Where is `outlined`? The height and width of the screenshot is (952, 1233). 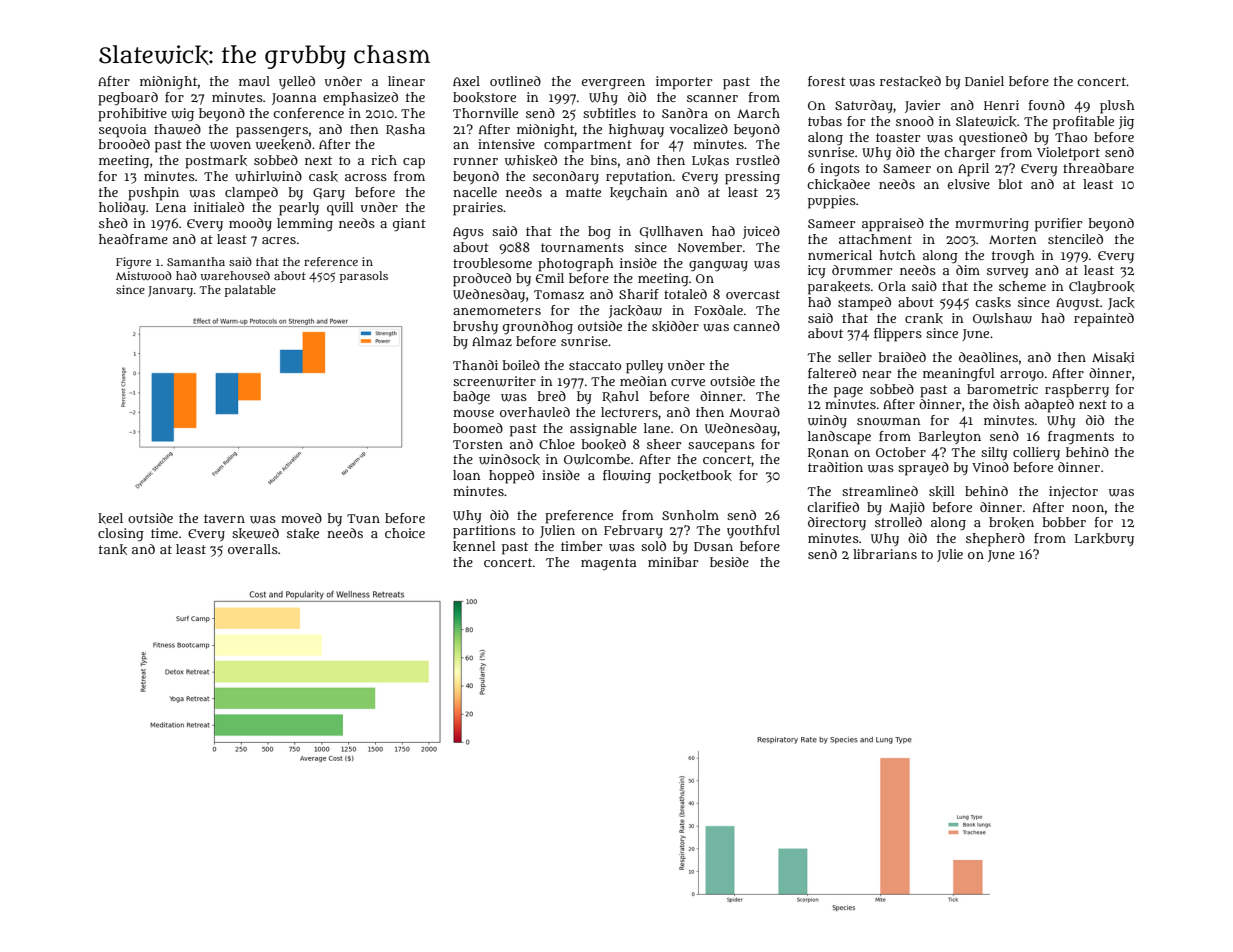 outlined is located at coordinates (515, 81).
